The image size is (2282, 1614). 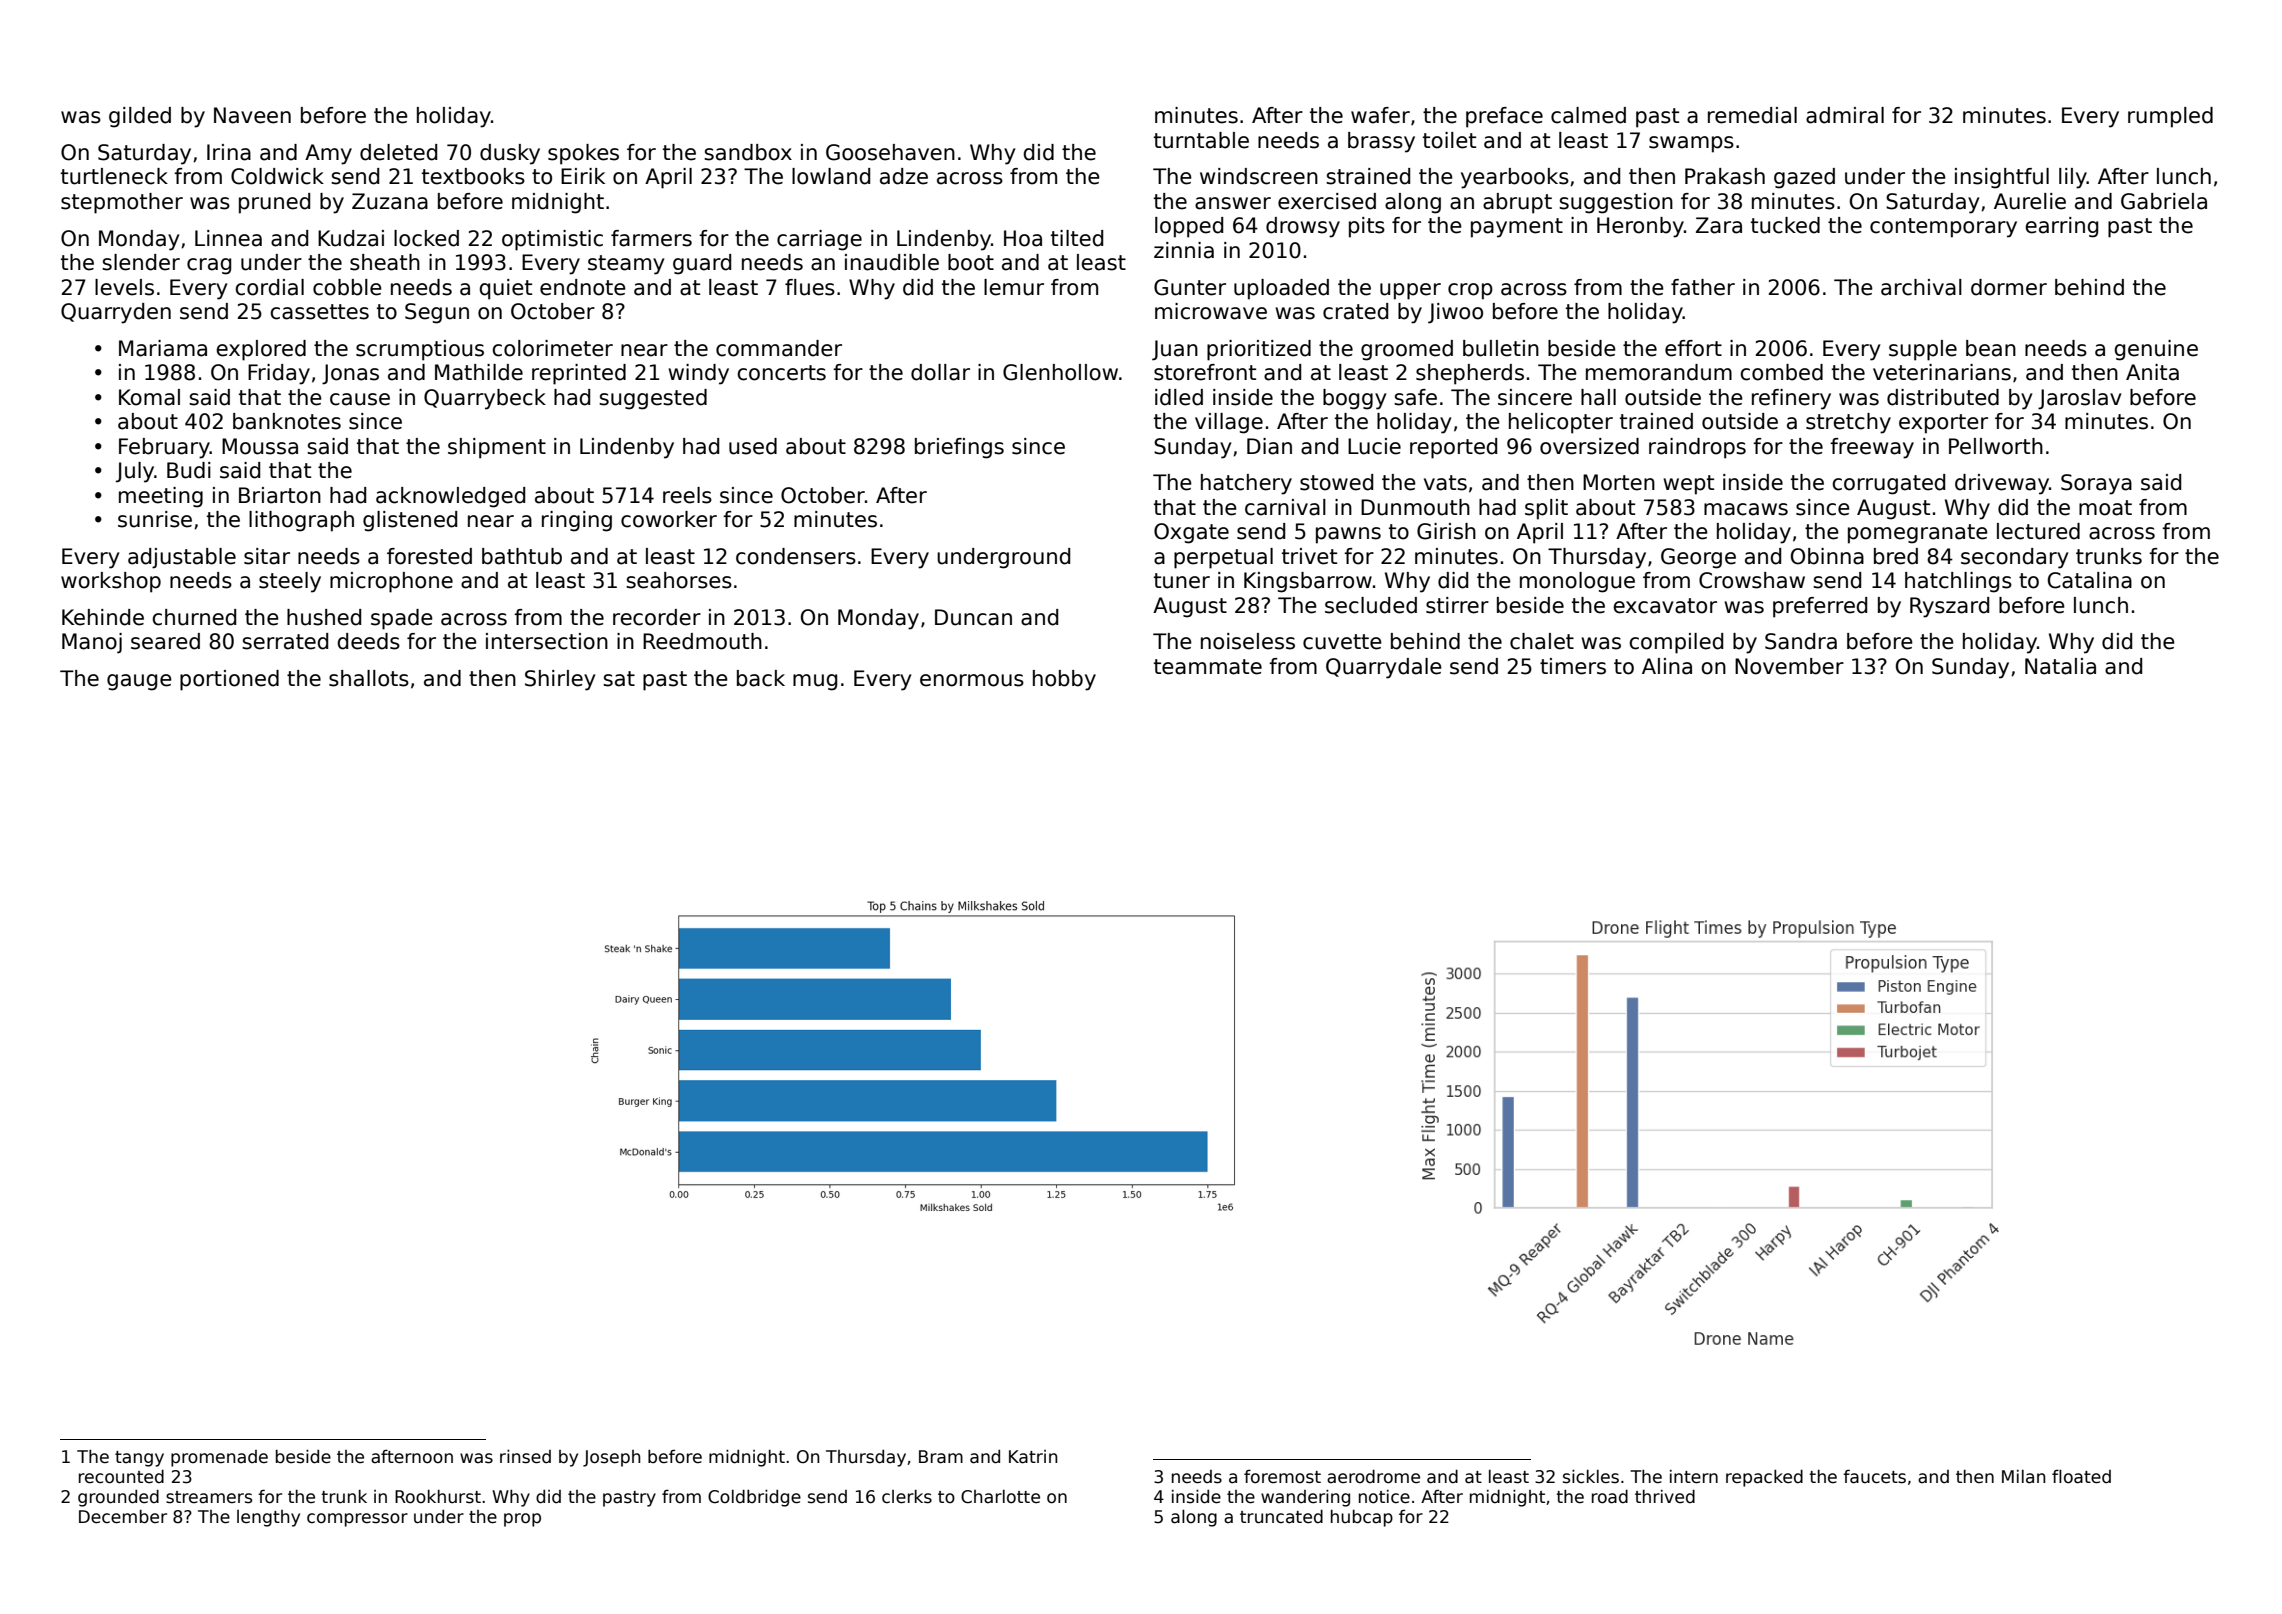 I want to click on driveway, so click(x=2002, y=484).
